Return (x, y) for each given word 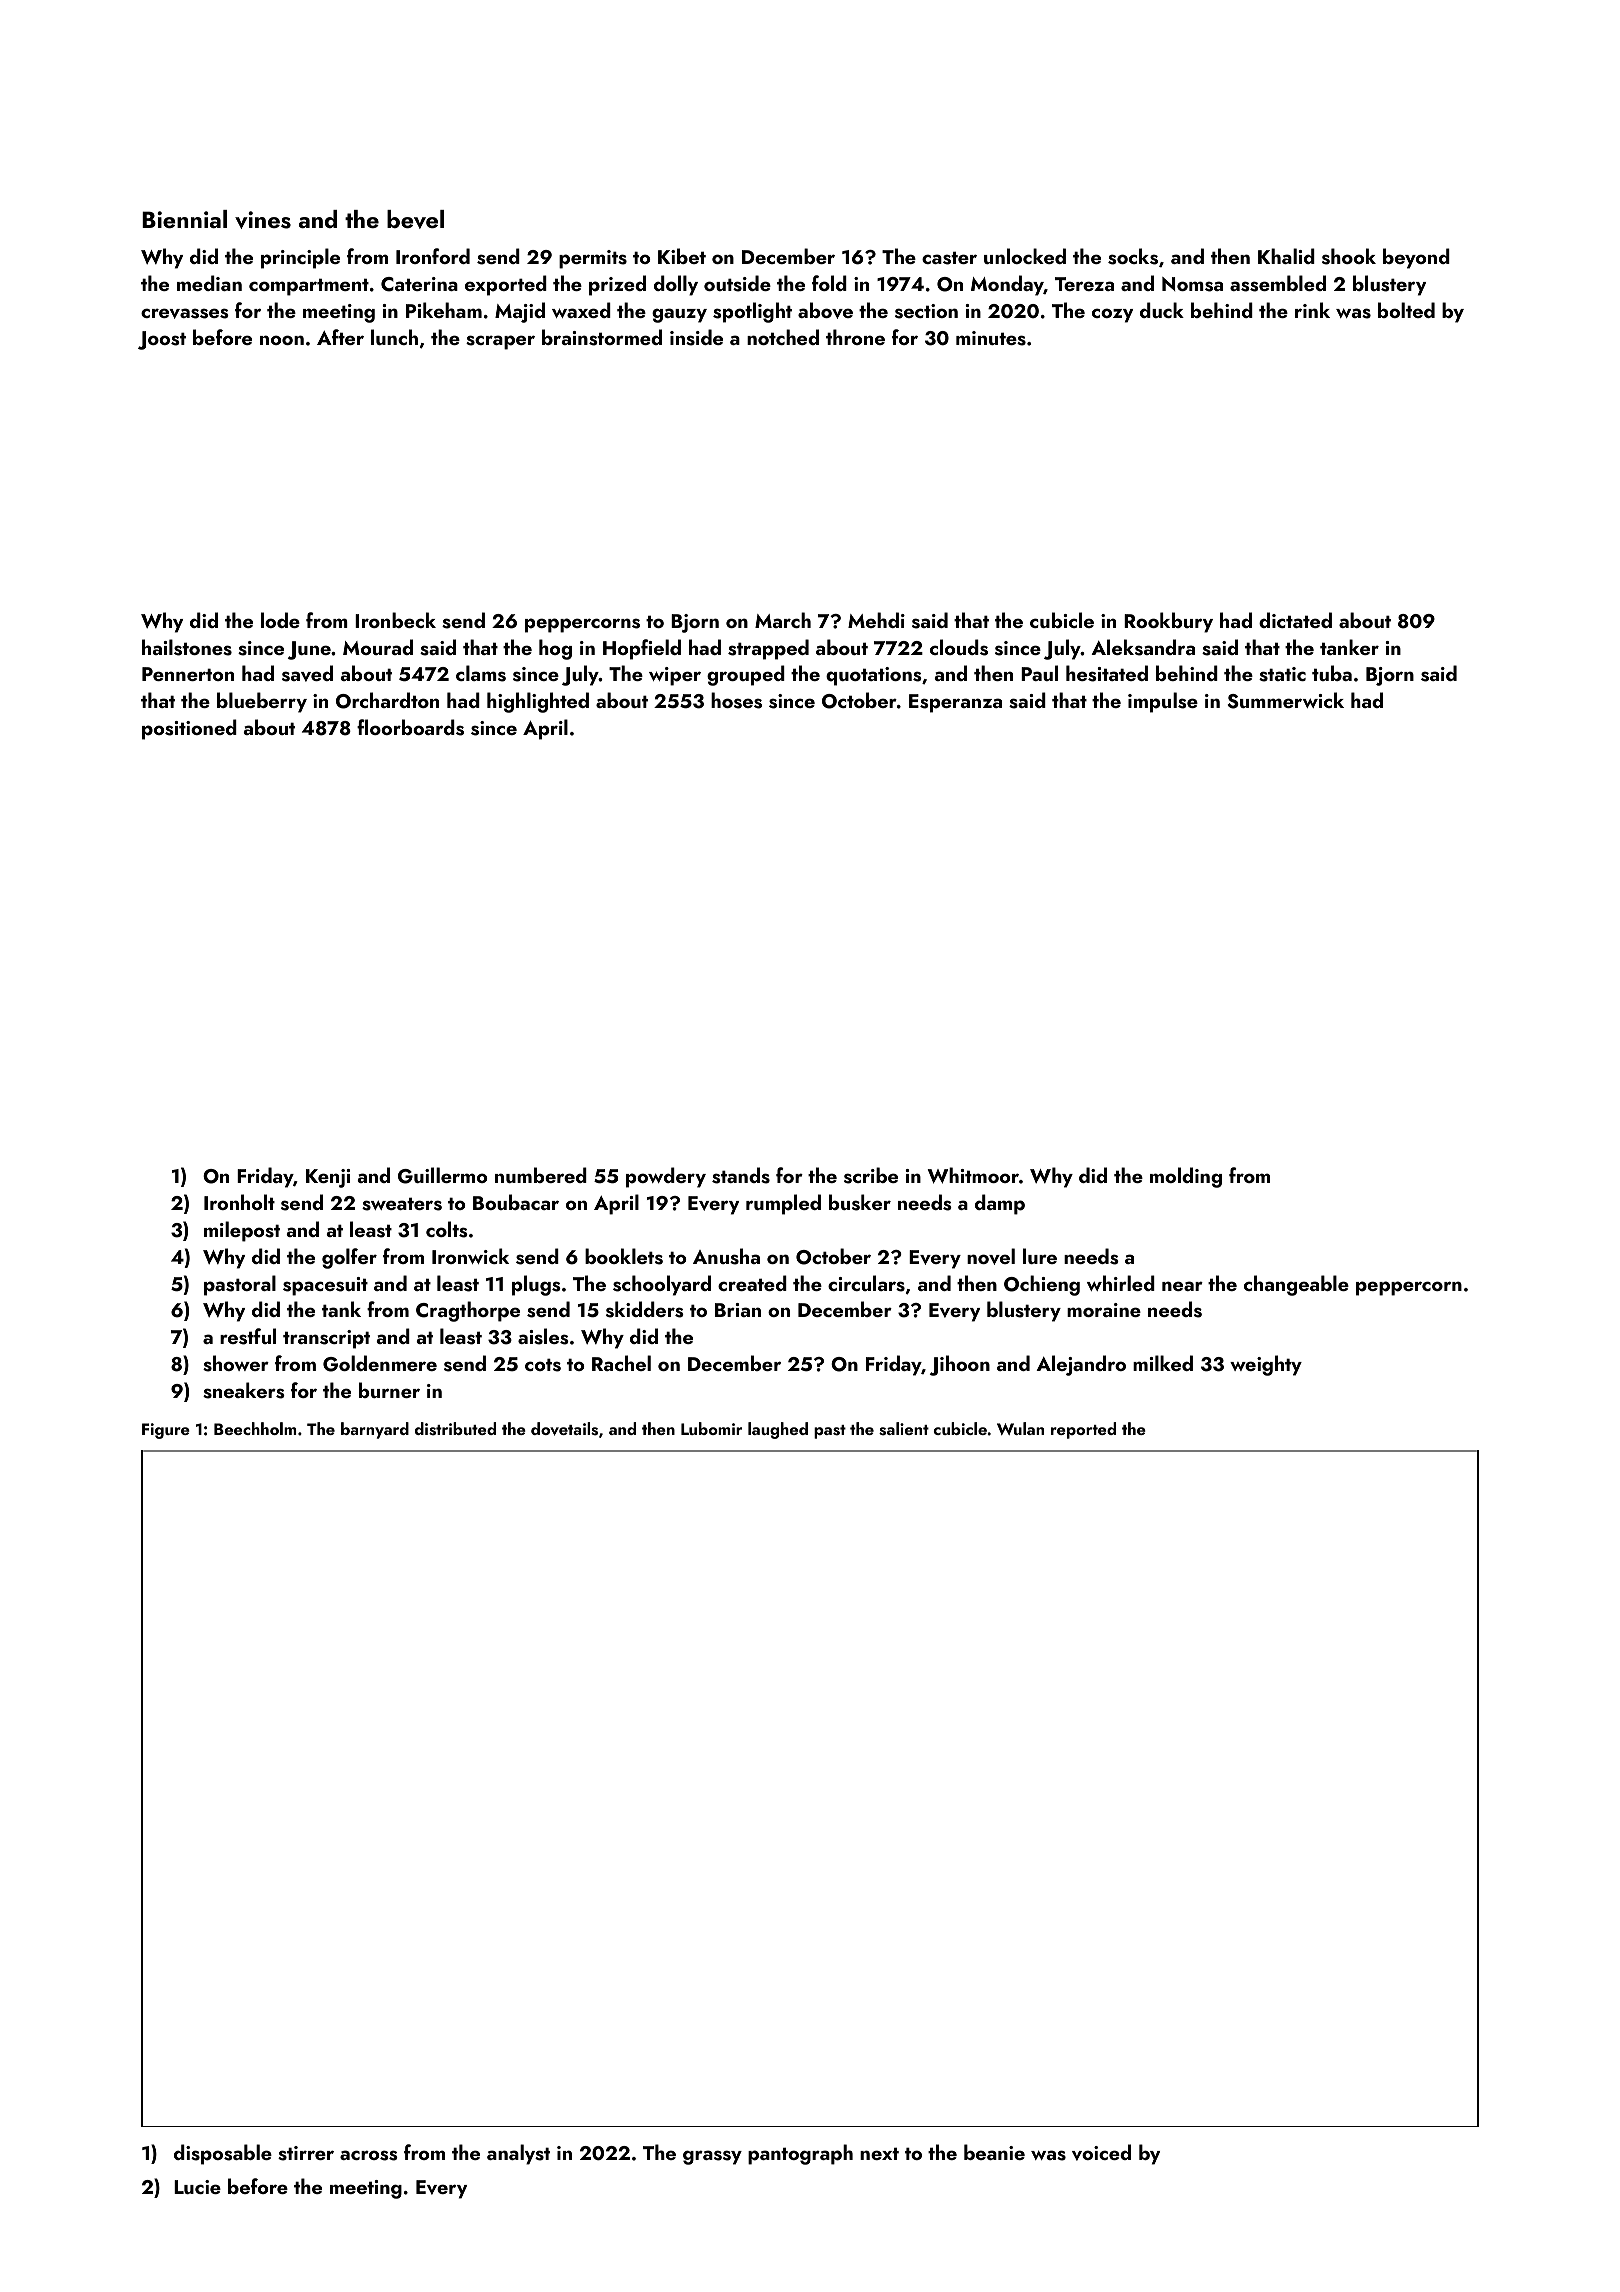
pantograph (800, 2154)
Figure (166, 1431)
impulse (1163, 702)
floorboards (410, 727)
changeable (1296, 1285)
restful (248, 1336)
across (369, 2155)
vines (263, 220)
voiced (1101, 2152)
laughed (778, 1430)
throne (855, 337)
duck (1162, 310)
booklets (624, 1256)
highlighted (538, 702)
